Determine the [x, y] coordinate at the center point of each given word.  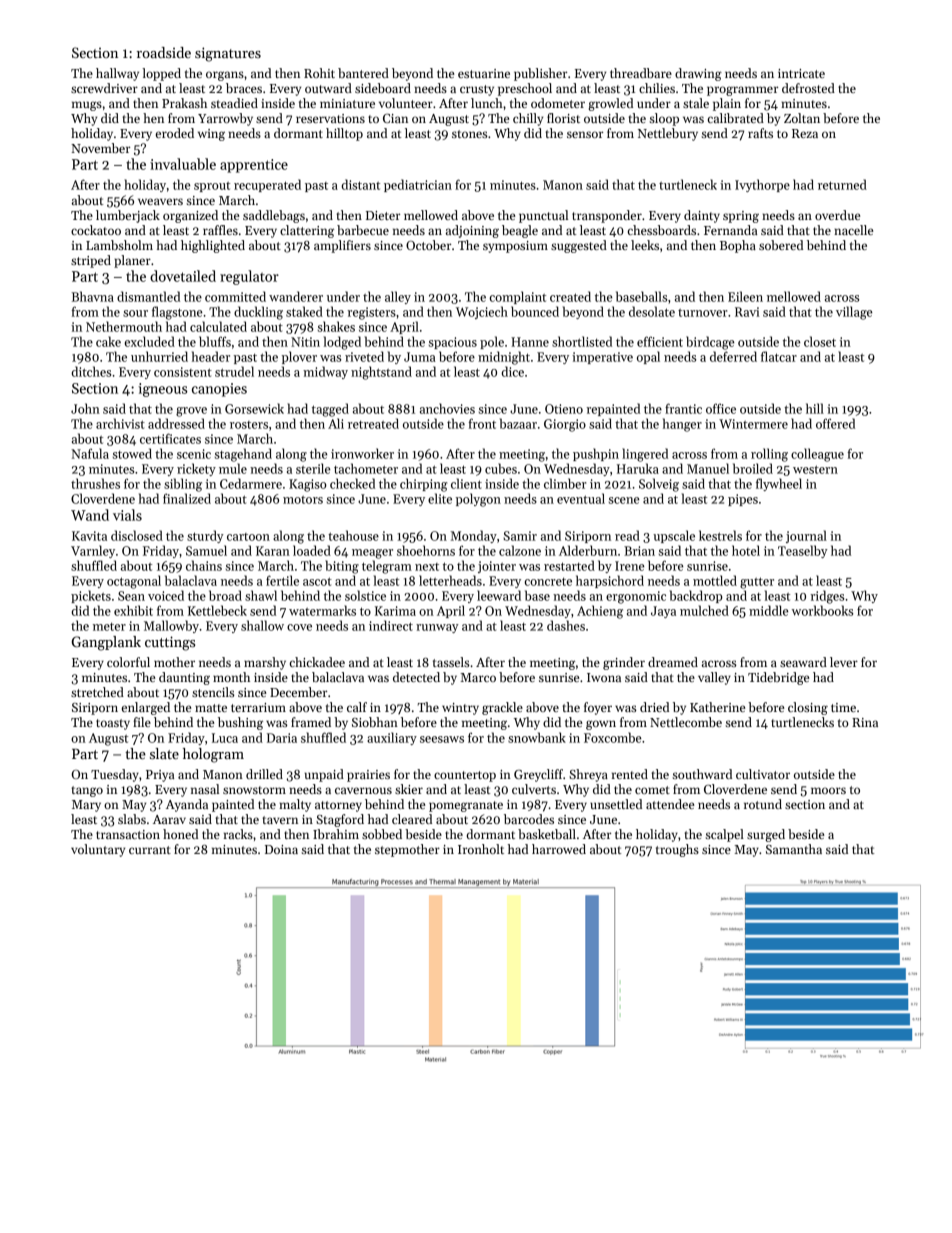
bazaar [518, 423]
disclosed [137, 535]
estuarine [484, 73]
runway [437, 628]
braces [244, 88]
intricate [801, 73]
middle [768, 610]
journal [806, 536]
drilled [264, 774]
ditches [91, 371]
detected [416, 677]
